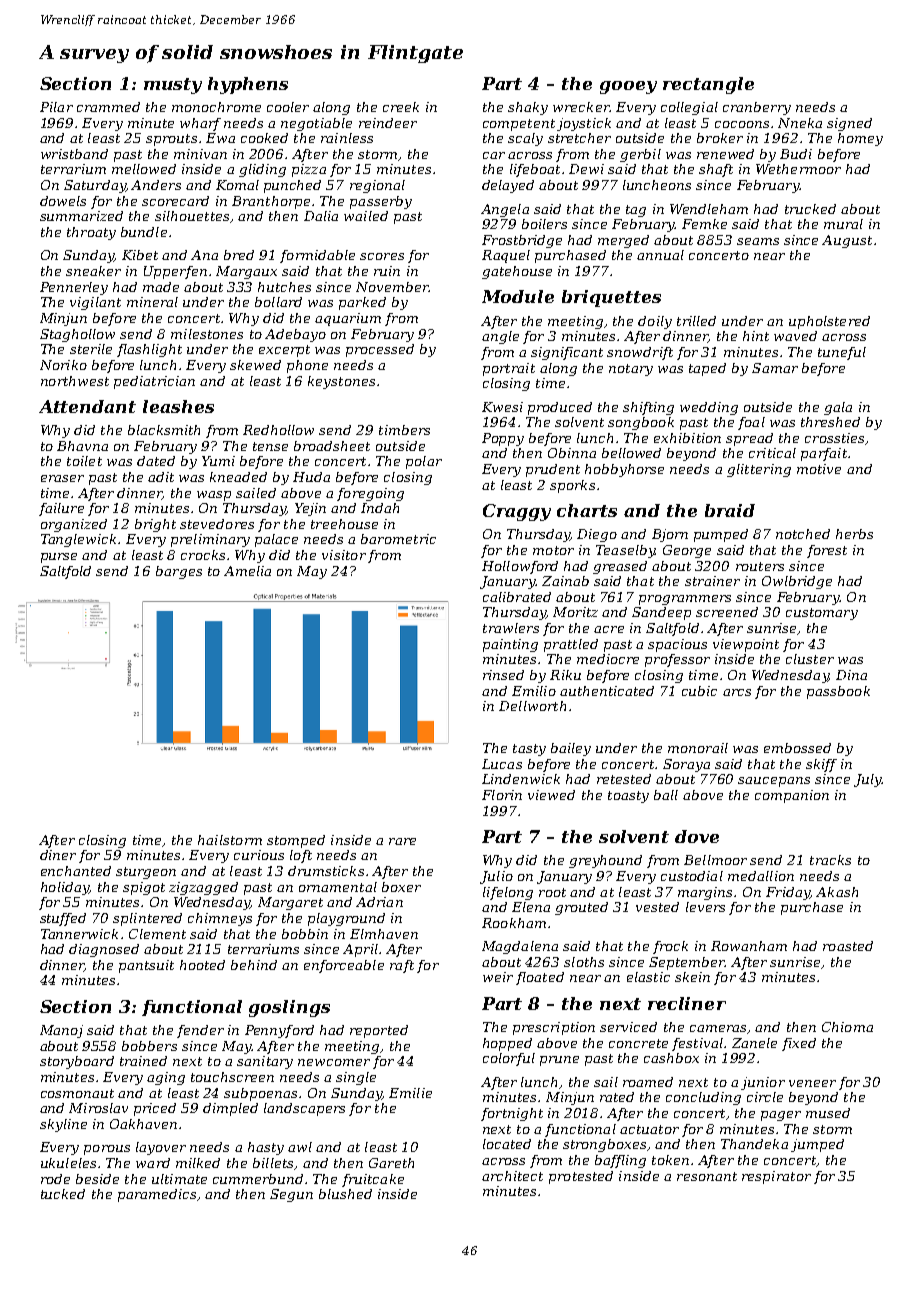 The image size is (924, 1308). What do you see at coordinates (362, 303) in the image?
I see `parked` at bounding box center [362, 303].
